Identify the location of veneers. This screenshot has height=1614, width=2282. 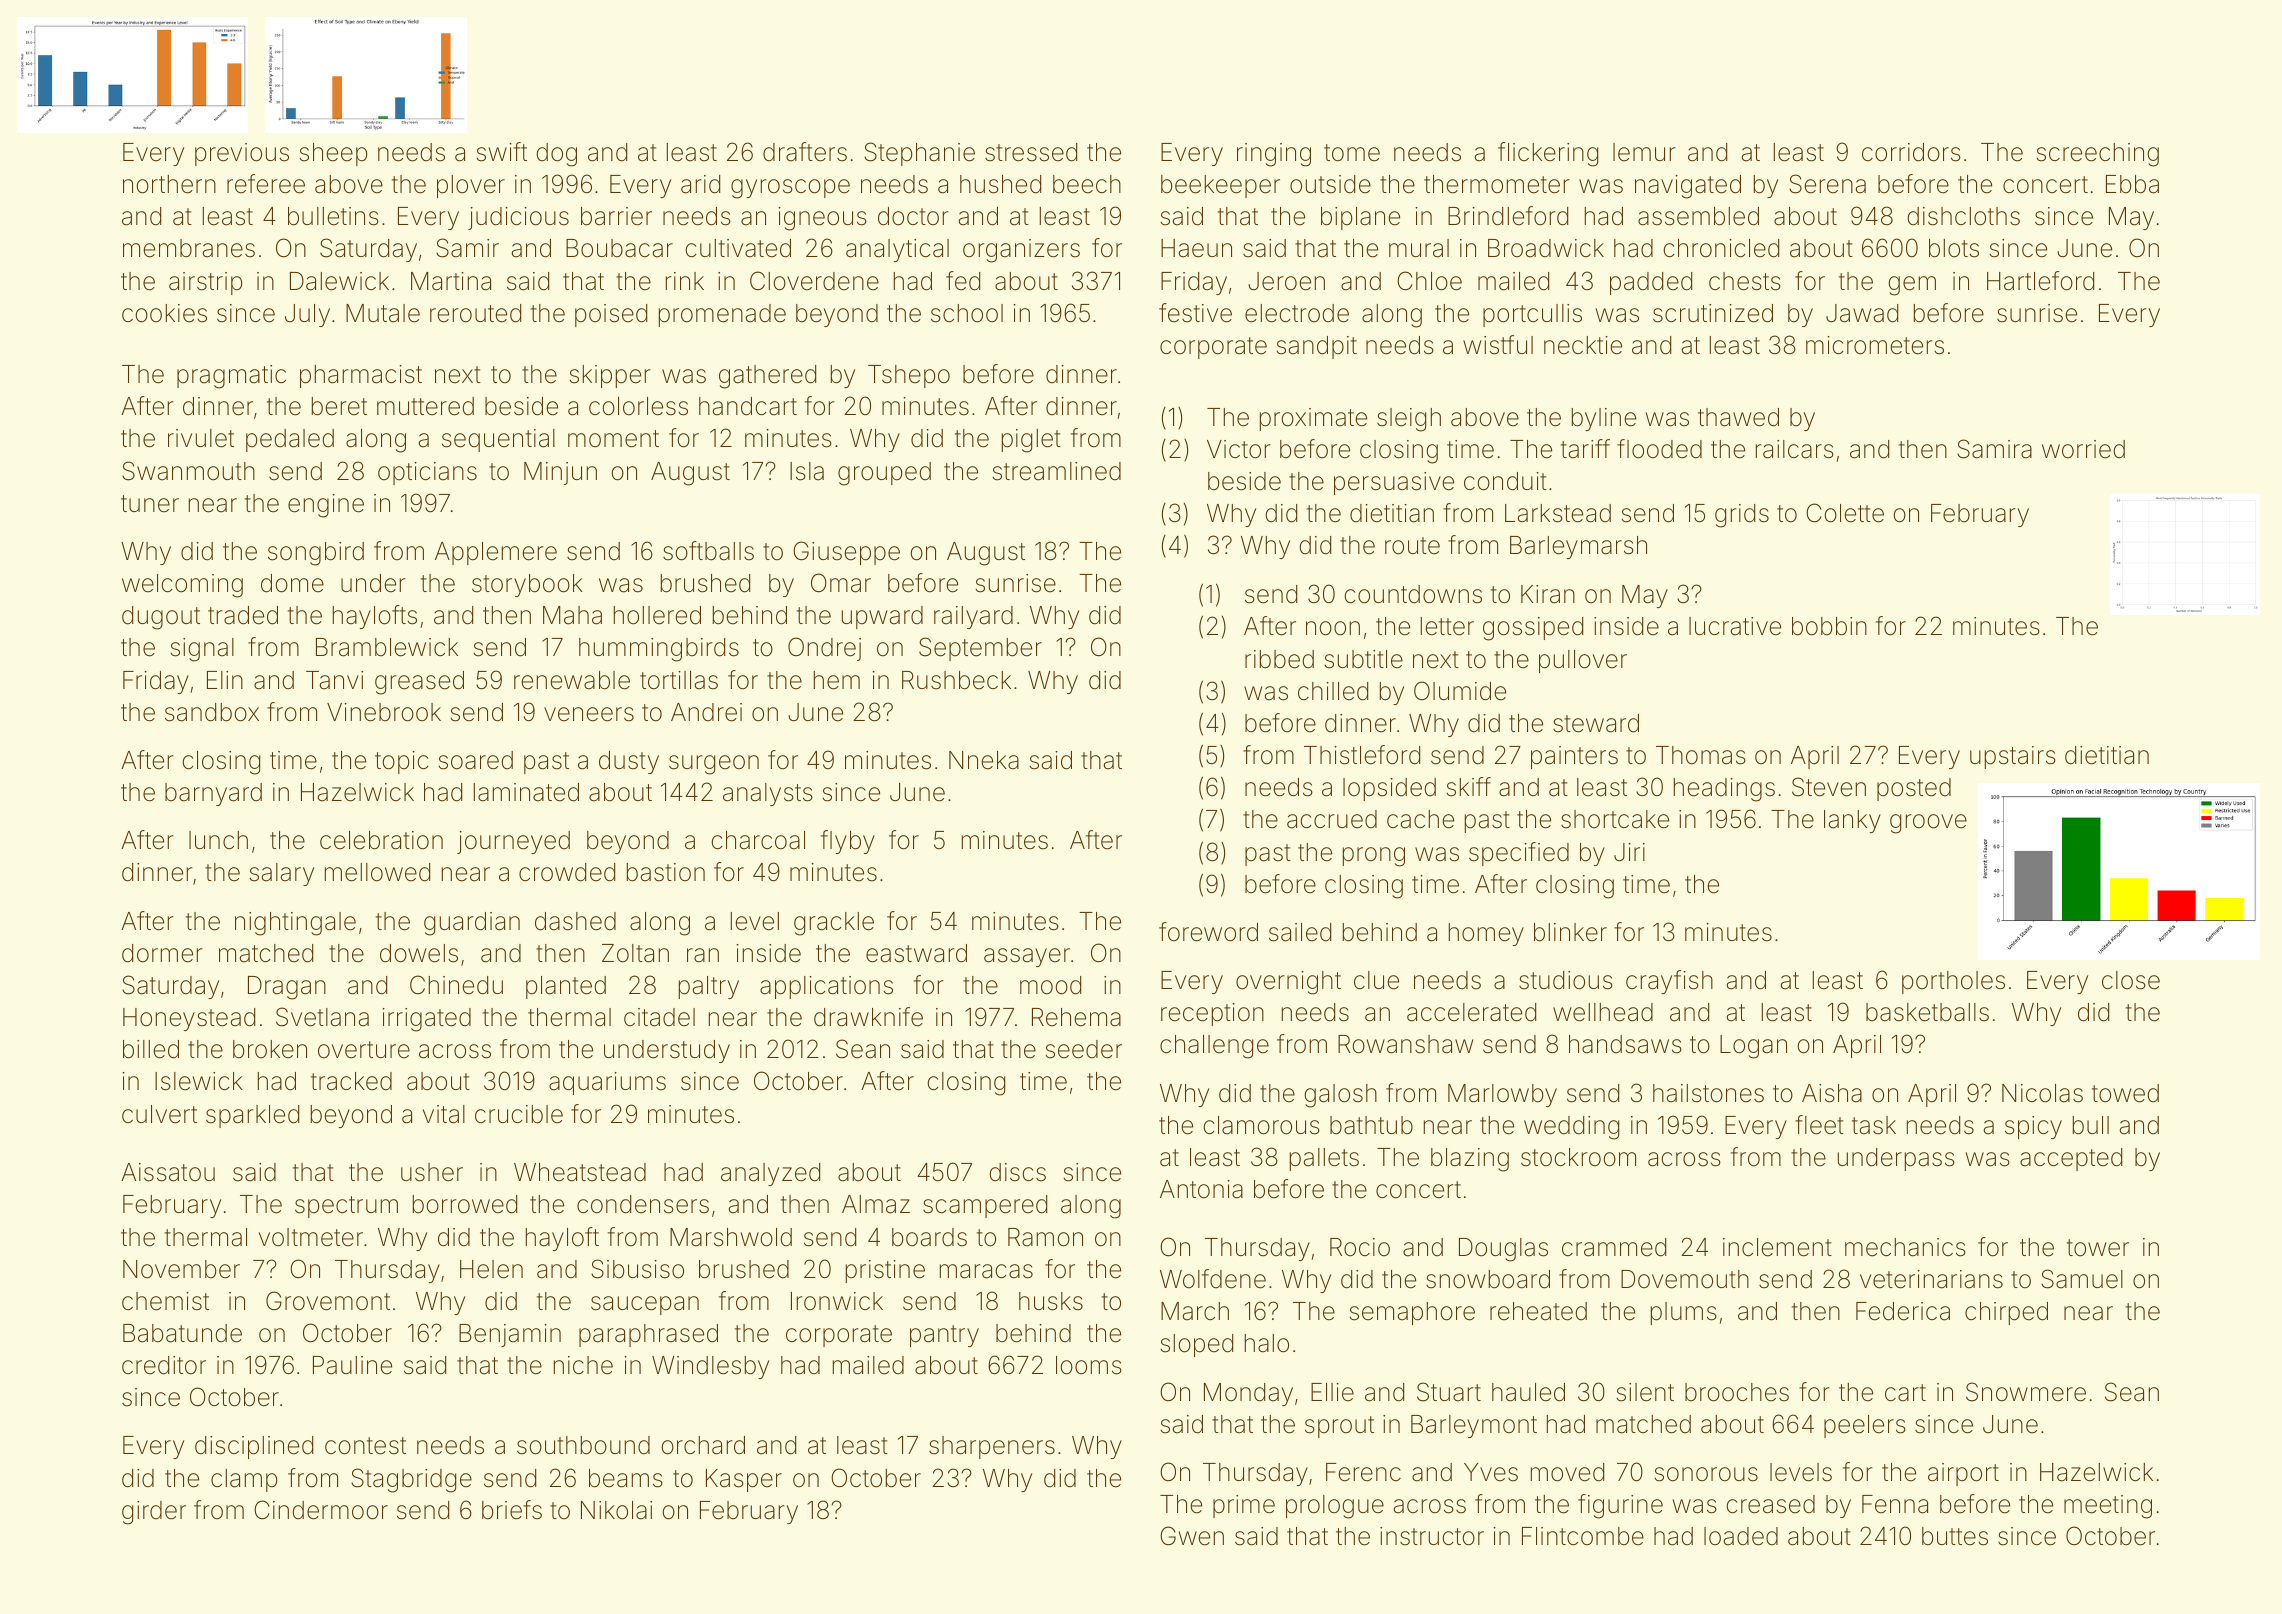
(589, 714).
